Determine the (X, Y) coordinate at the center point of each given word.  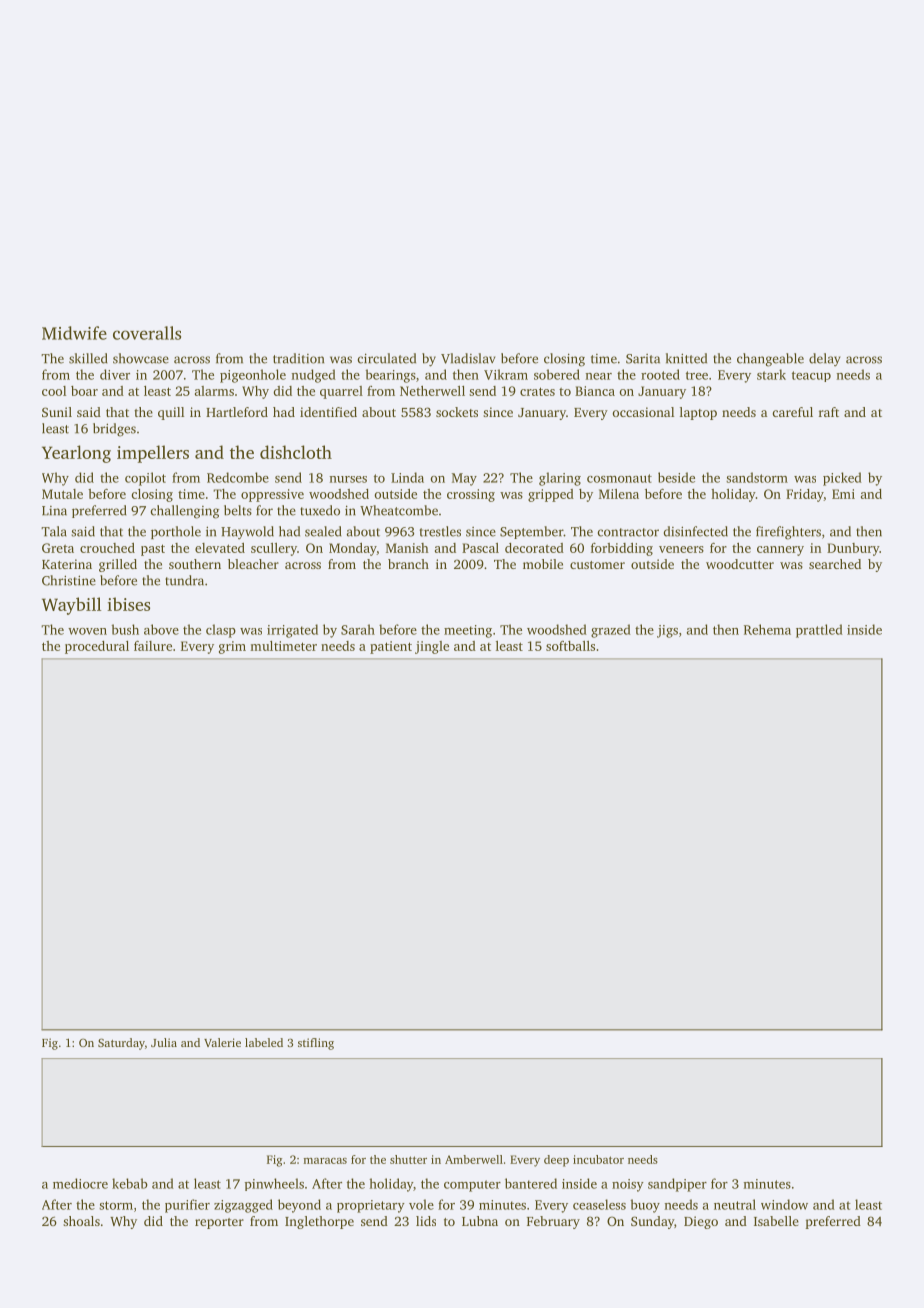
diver (115, 374)
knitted (686, 358)
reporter (219, 1223)
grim (232, 647)
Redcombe (238, 477)
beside (676, 477)
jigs (667, 631)
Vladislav (468, 358)
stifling (316, 1044)
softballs (570, 646)
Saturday (121, 1044)
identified (328, 412)
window (784, 1204)
